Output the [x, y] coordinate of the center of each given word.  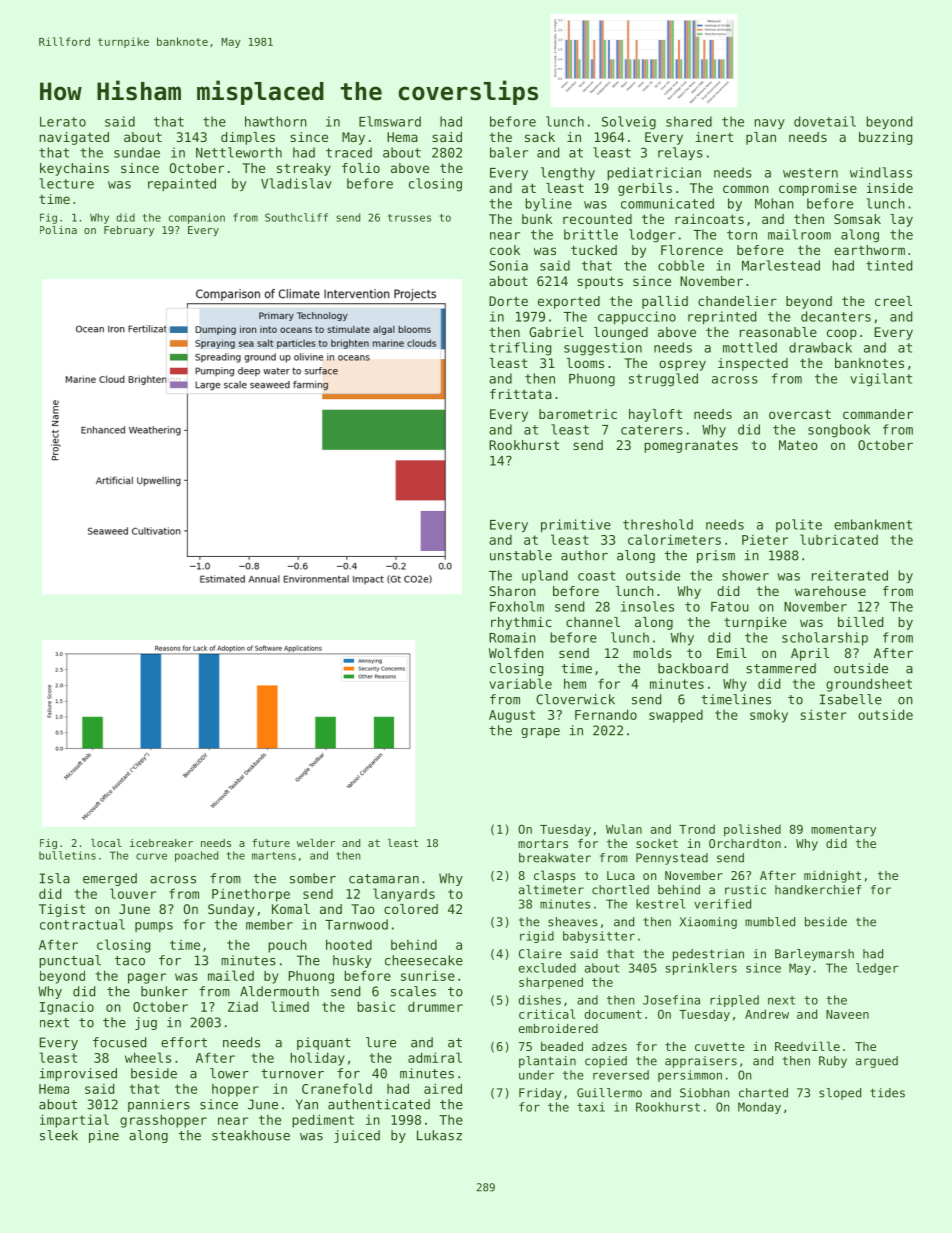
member [269, 924]
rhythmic [521, 623]
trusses [409, 218]
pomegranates [691, 446]
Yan [307, 1104]
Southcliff [296, 217]
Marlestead [781, 265]
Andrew [767, 1014]
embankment [873, 524]
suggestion [603, 349]
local [106, 843]
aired [443, 1088]
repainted [182, 184]
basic [376, 1006]
